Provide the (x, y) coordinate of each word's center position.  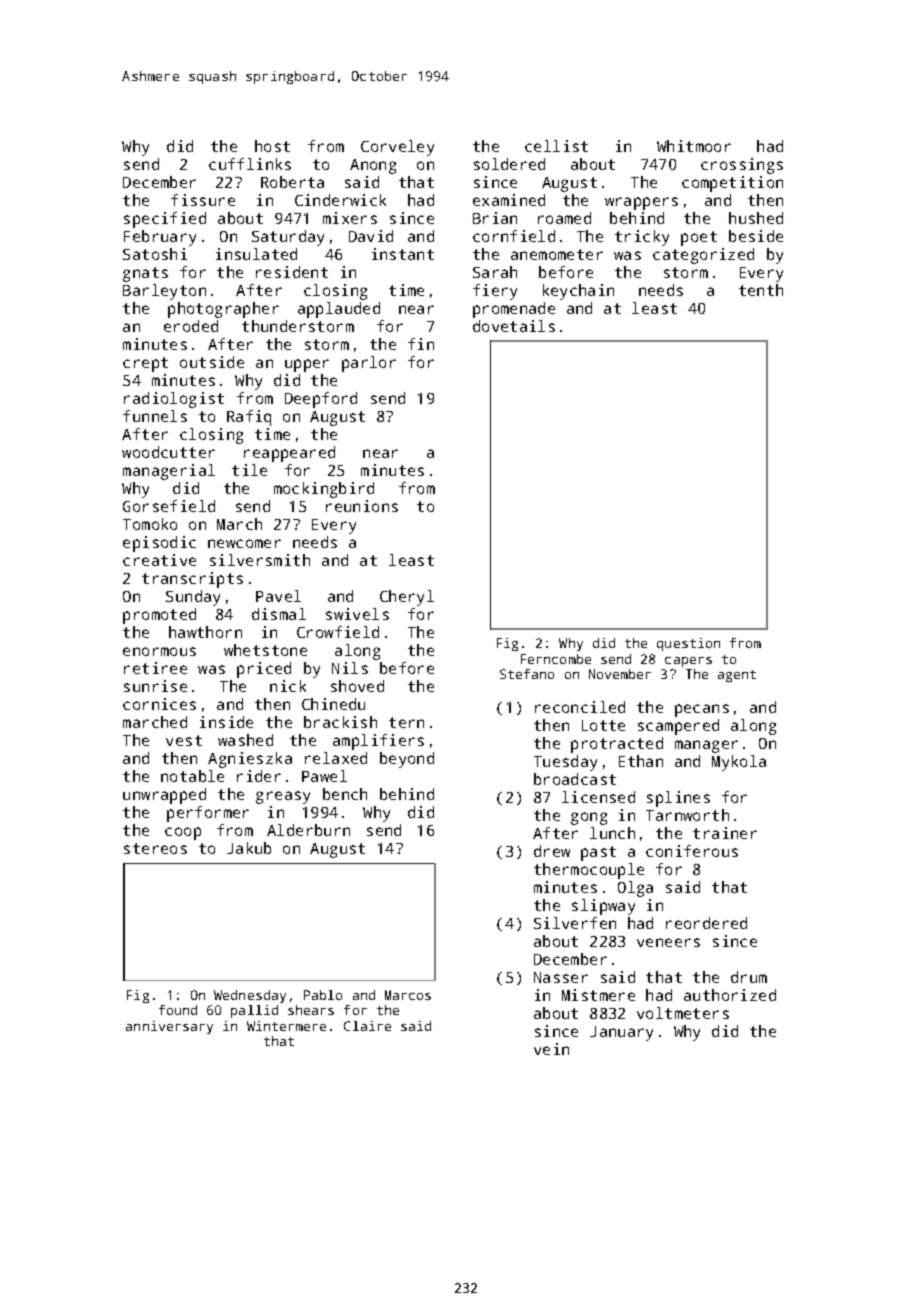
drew (552, 851)
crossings (742, 166)
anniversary (169, 1027)
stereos (155, 848)
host (272, 146)
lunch (612, 833)
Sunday (193, 598)
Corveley (397, 148)
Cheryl (407, 598)
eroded (191, 326)
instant (403, 254)
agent (737, 676)
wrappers (641, 203)
